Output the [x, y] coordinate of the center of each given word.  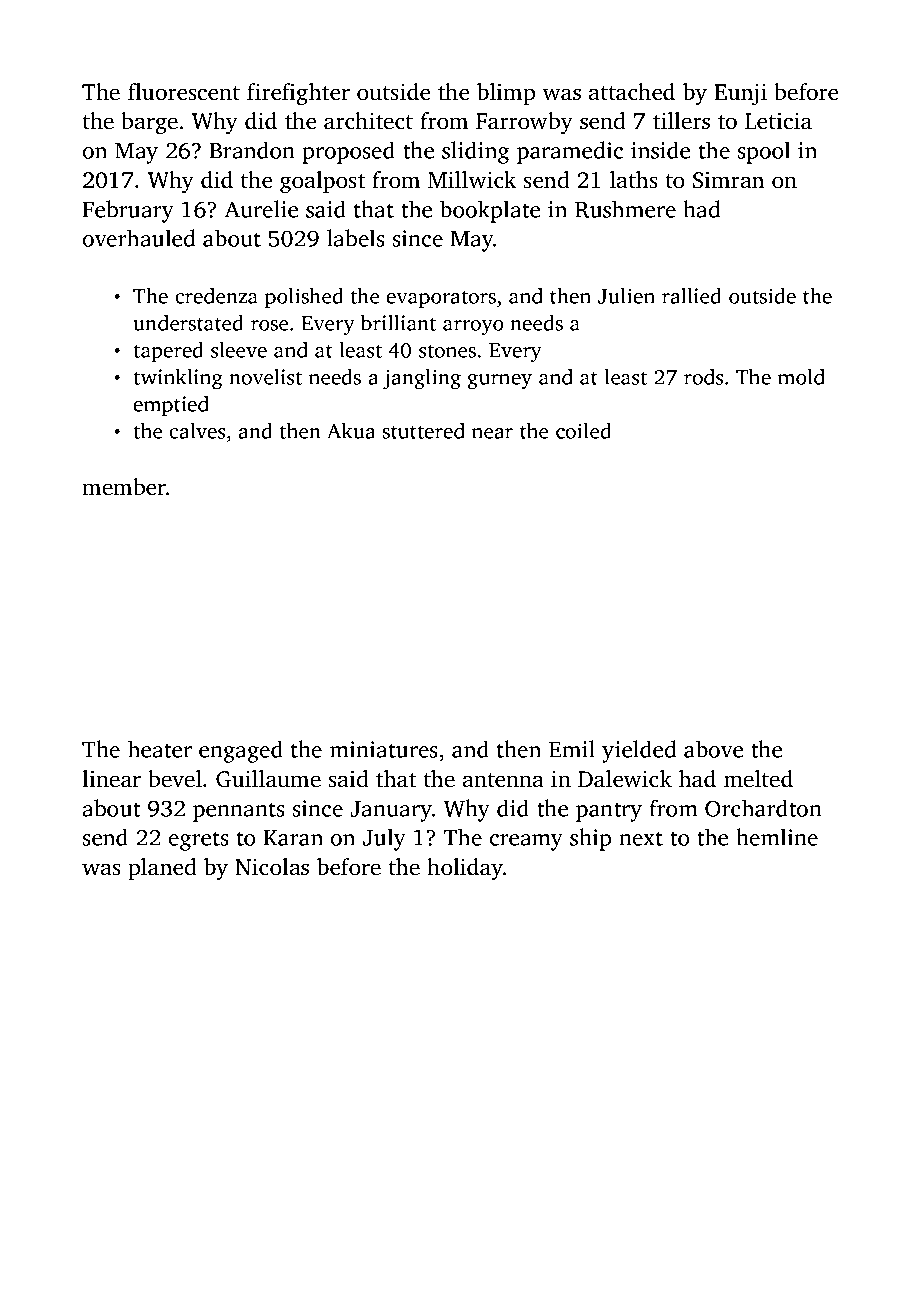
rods [703, 377]
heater [160, 749]
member [124, 487]
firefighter [298, 94]
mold [801, 377]
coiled [583, 431]
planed [162, 869]
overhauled [139, 238]
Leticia [778, 121]
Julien [626, 296]
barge [149, 123]
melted [758, 779]
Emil [572, 749]
